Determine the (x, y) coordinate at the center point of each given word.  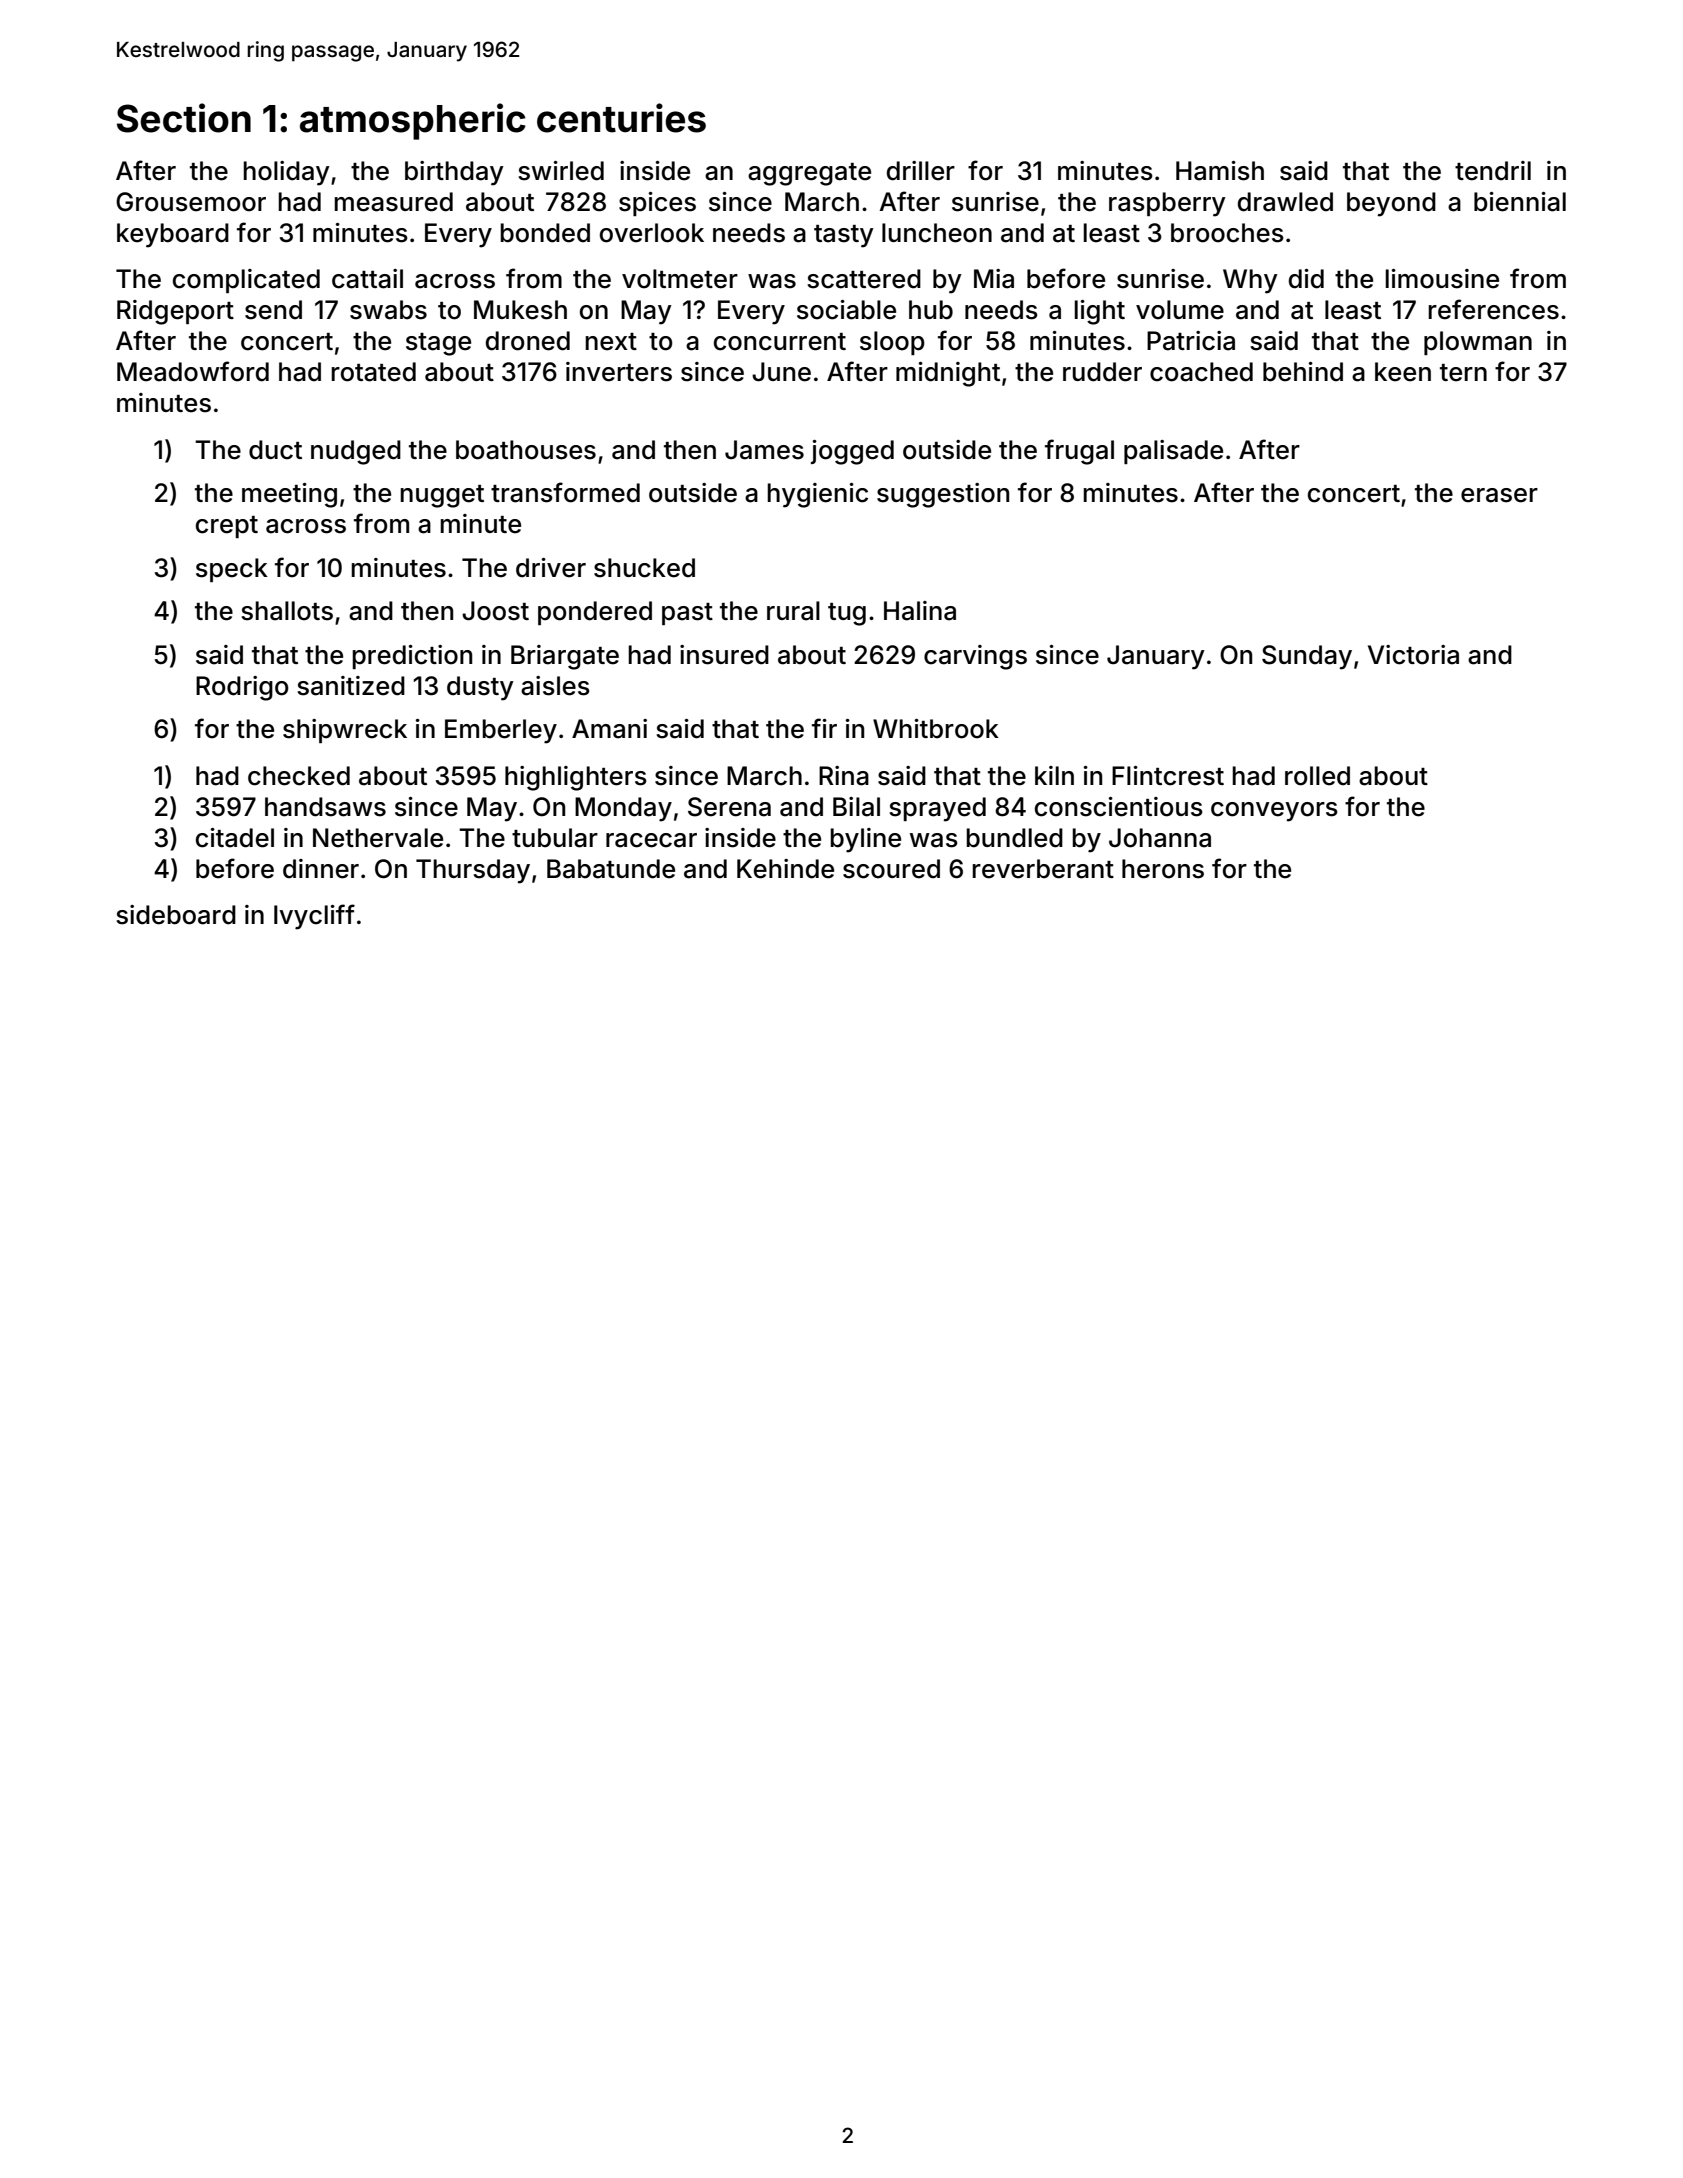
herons (1163, 869)
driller (921, 171)
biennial (1520, 202)
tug (847, 614)
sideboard (176, 915)
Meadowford (193, 371)
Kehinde (785, 869)
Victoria (1413, 655)
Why (1250, 281)
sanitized (351, 686)
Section (184, 118)
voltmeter (680, 279)
